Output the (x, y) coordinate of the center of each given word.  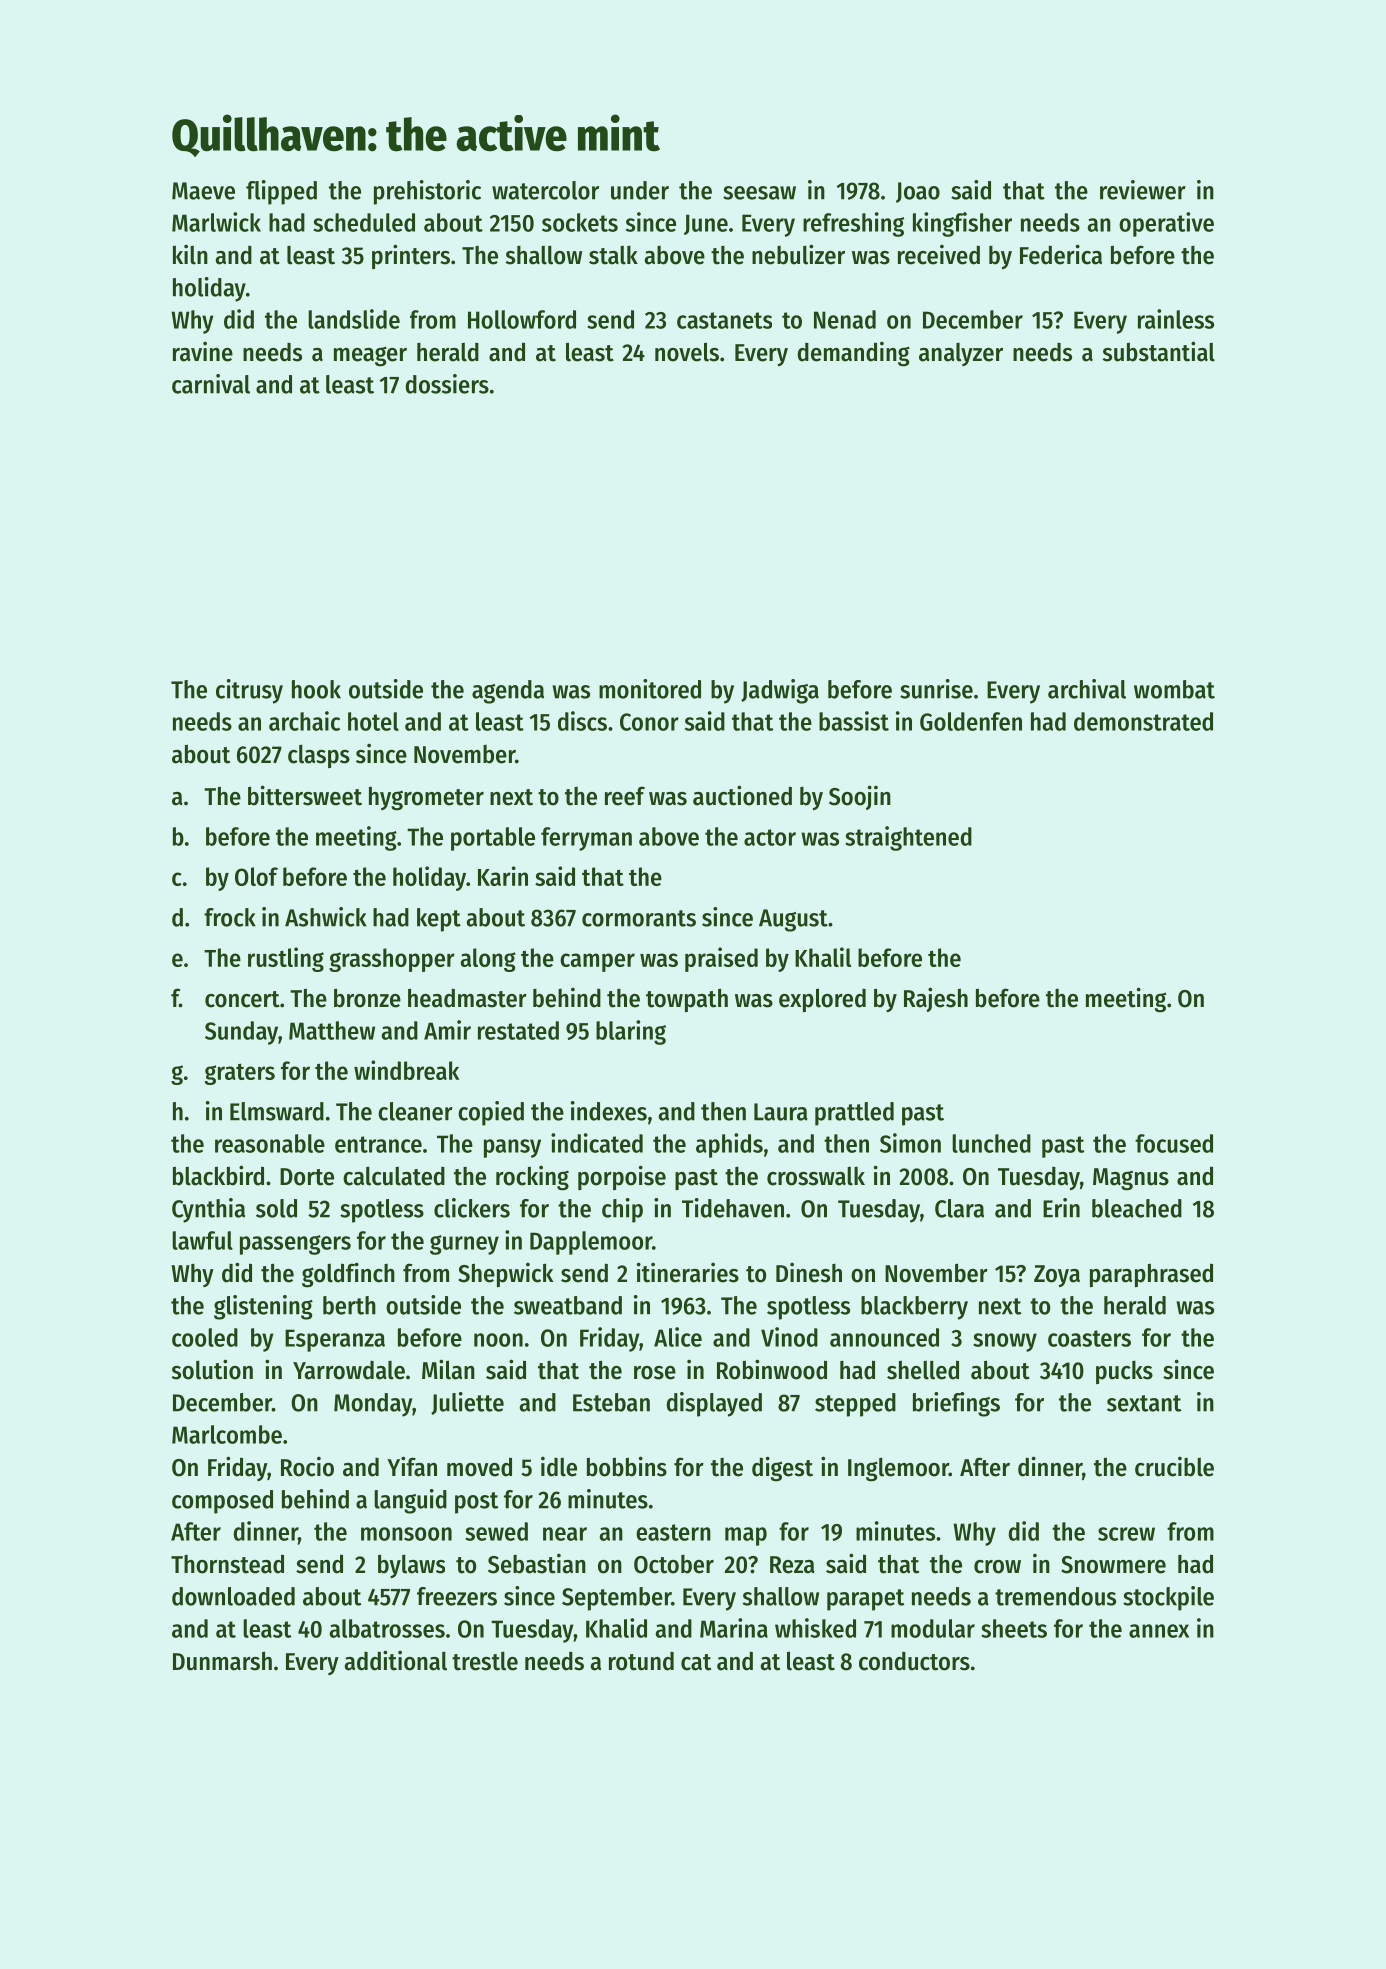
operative (1166, 224)
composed (222, 1502)
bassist (854, 721)
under (640, 190)
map (746, 1536)
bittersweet (305, 795)
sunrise (936, 689)
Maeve (203, 191)
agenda (508, 692)
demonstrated (1143, 721)
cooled (205, 1337)
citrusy (249, 691)
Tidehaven (733, 1208)
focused (1174, 1143)
